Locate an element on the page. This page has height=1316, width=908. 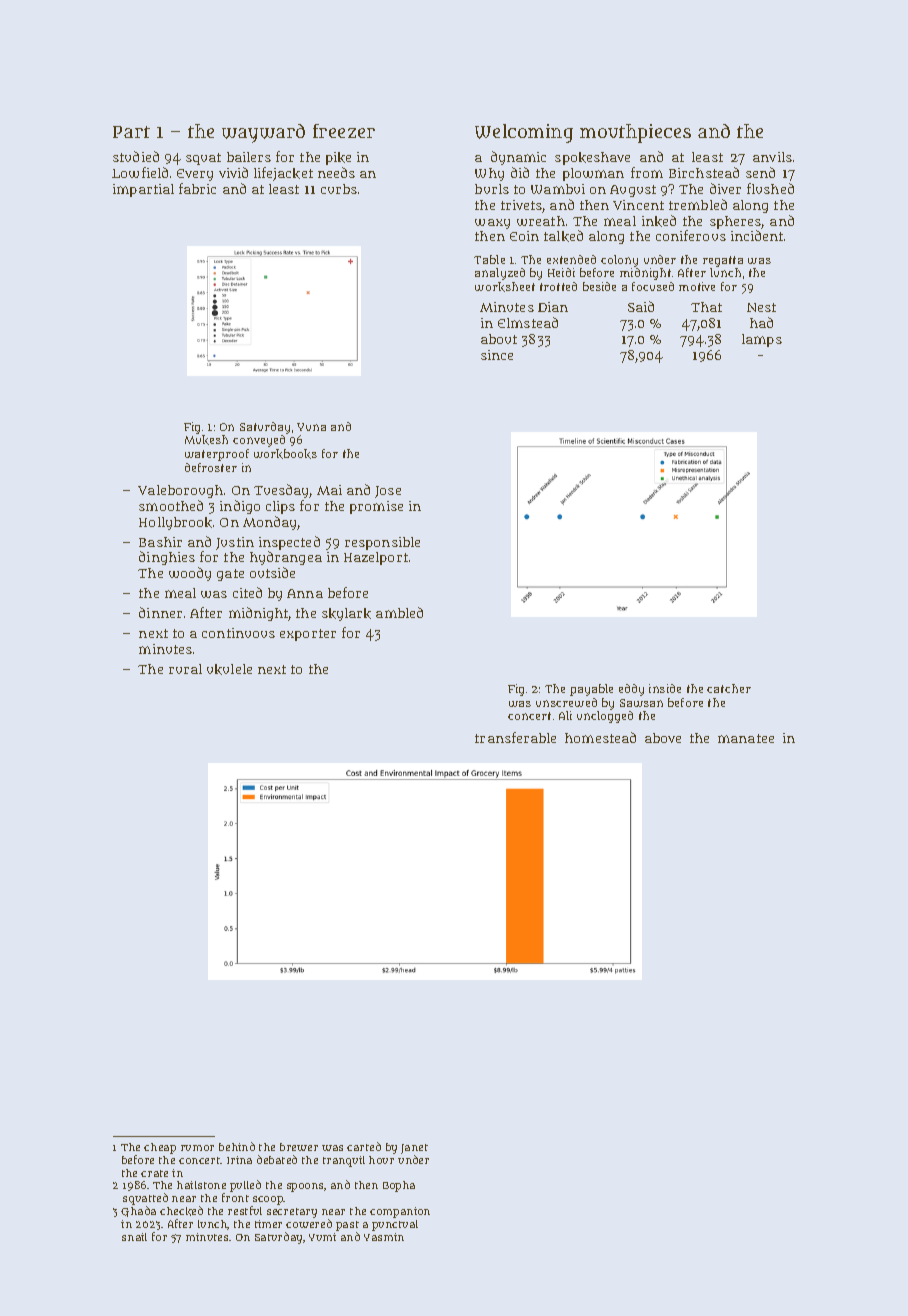
snail is located at coordinates (134, 1237).
